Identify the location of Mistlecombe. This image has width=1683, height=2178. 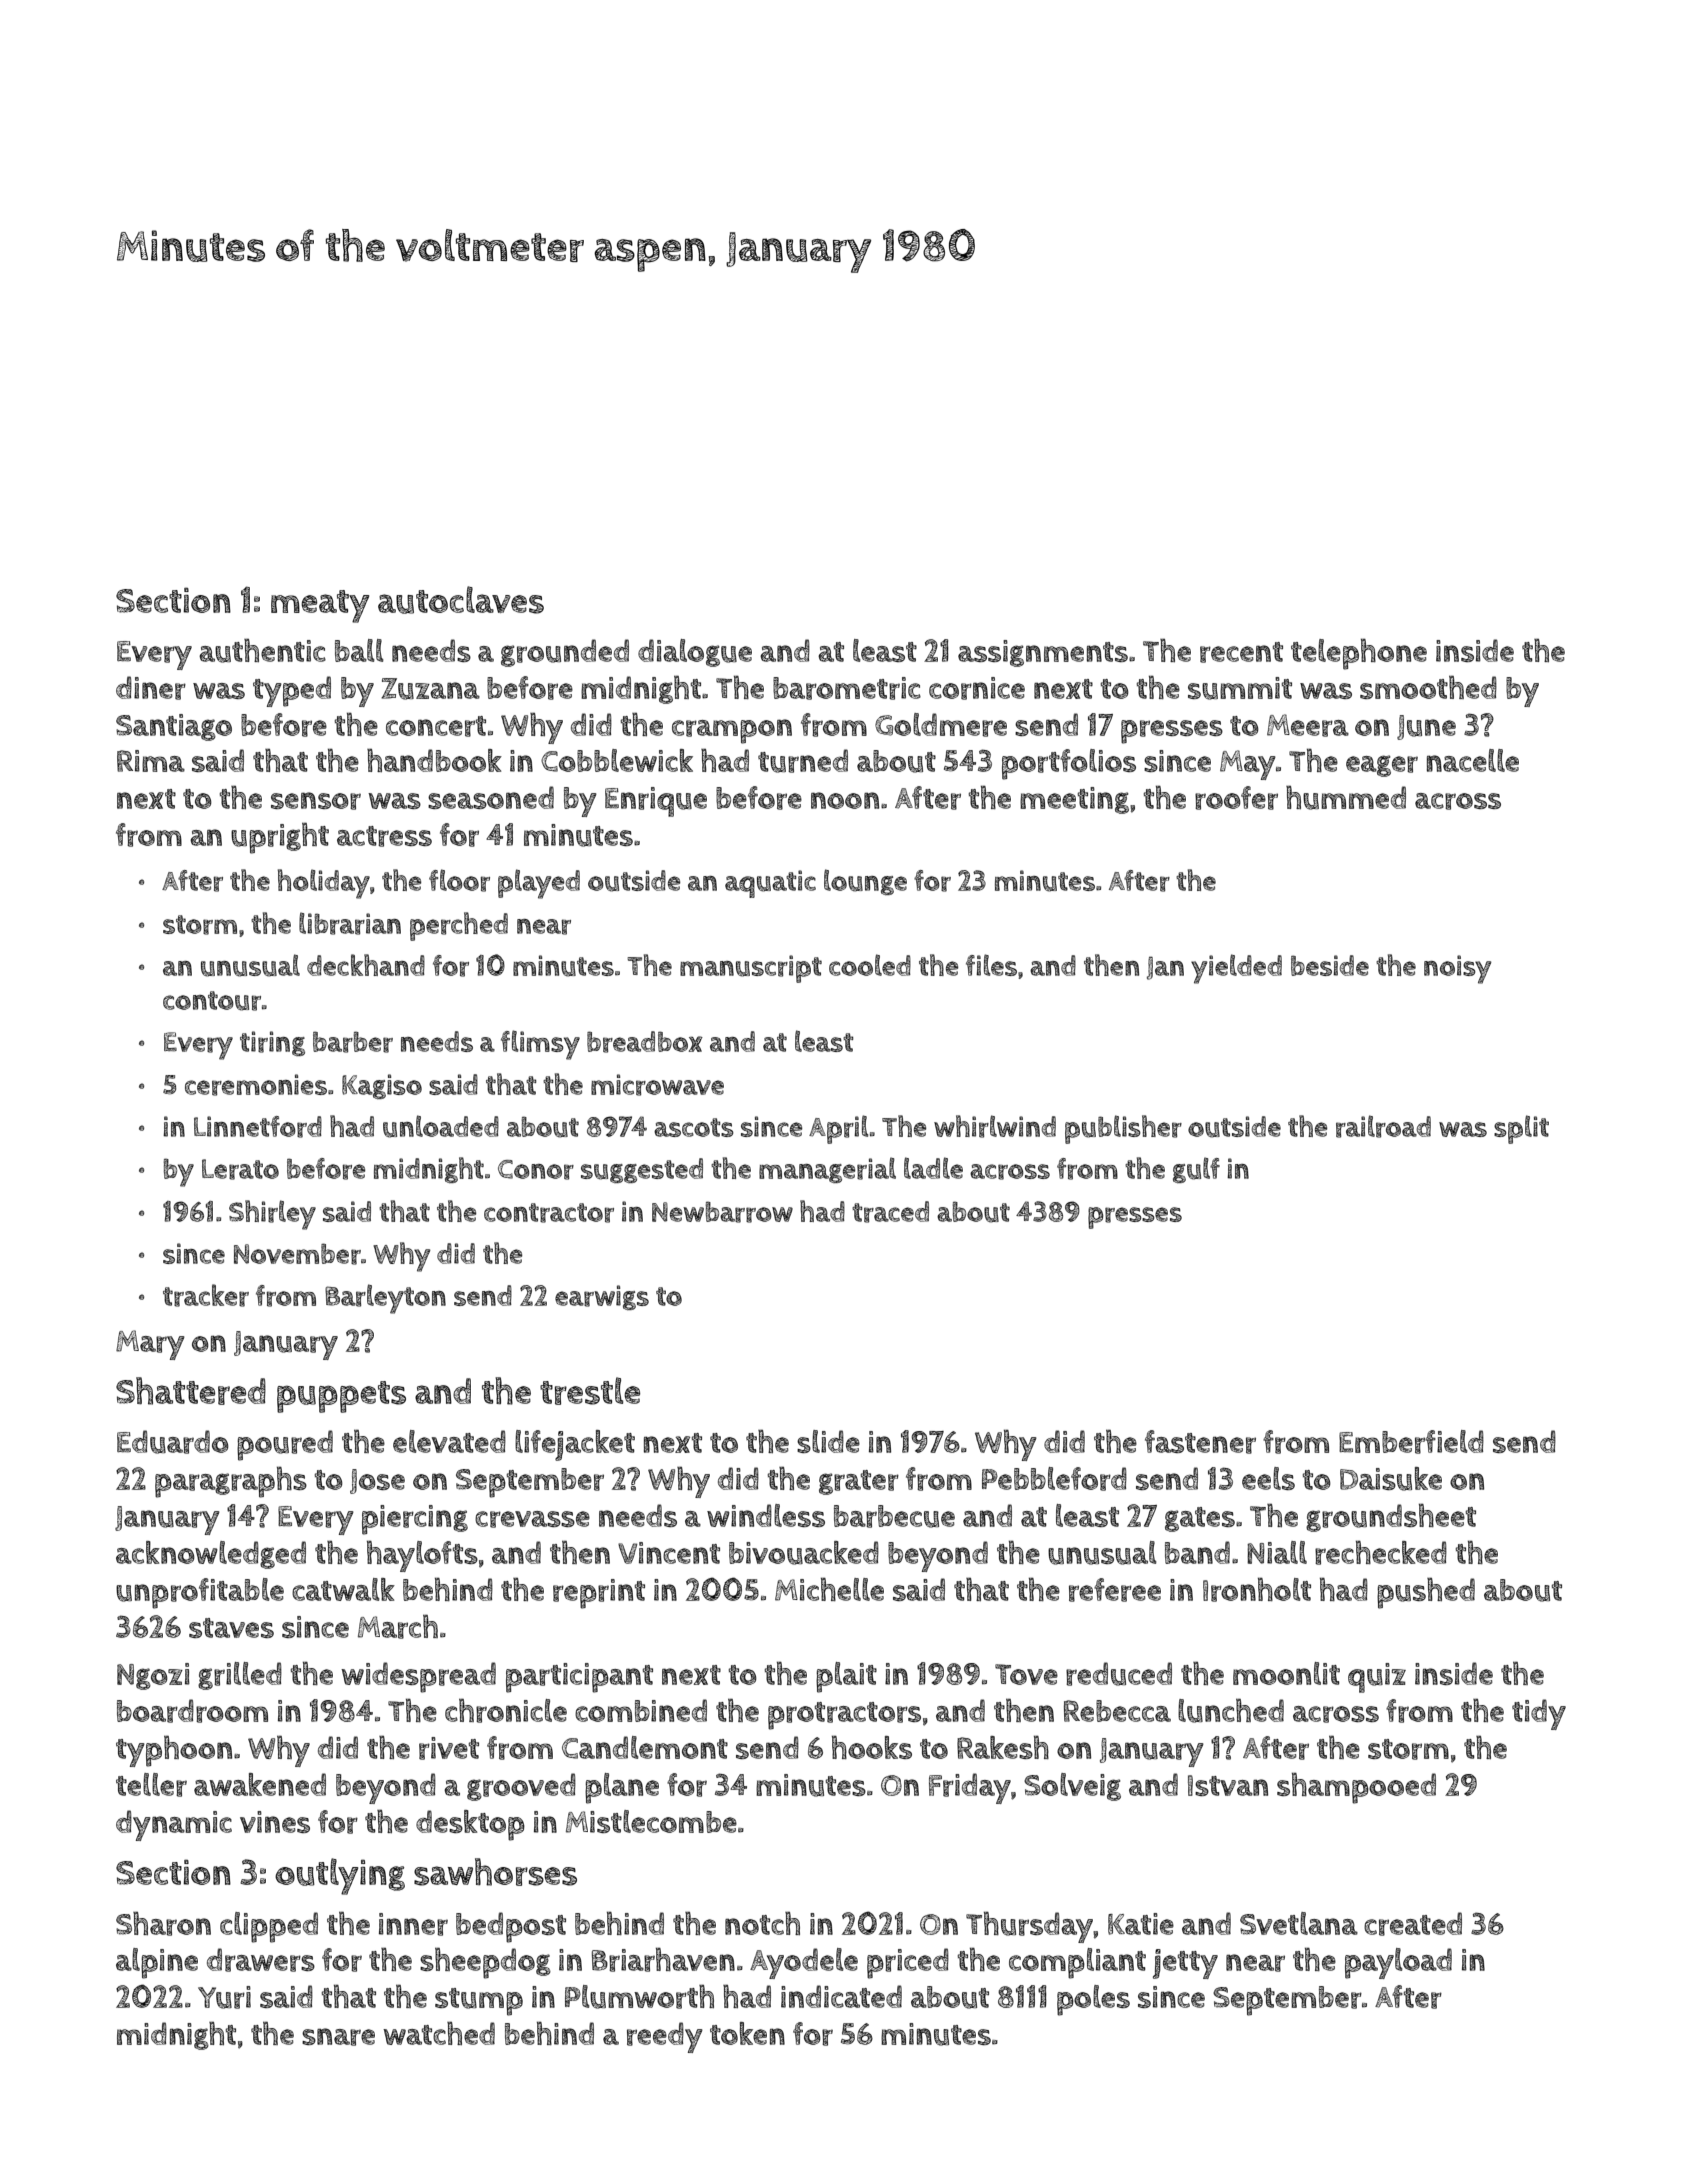
(651, 1821).
